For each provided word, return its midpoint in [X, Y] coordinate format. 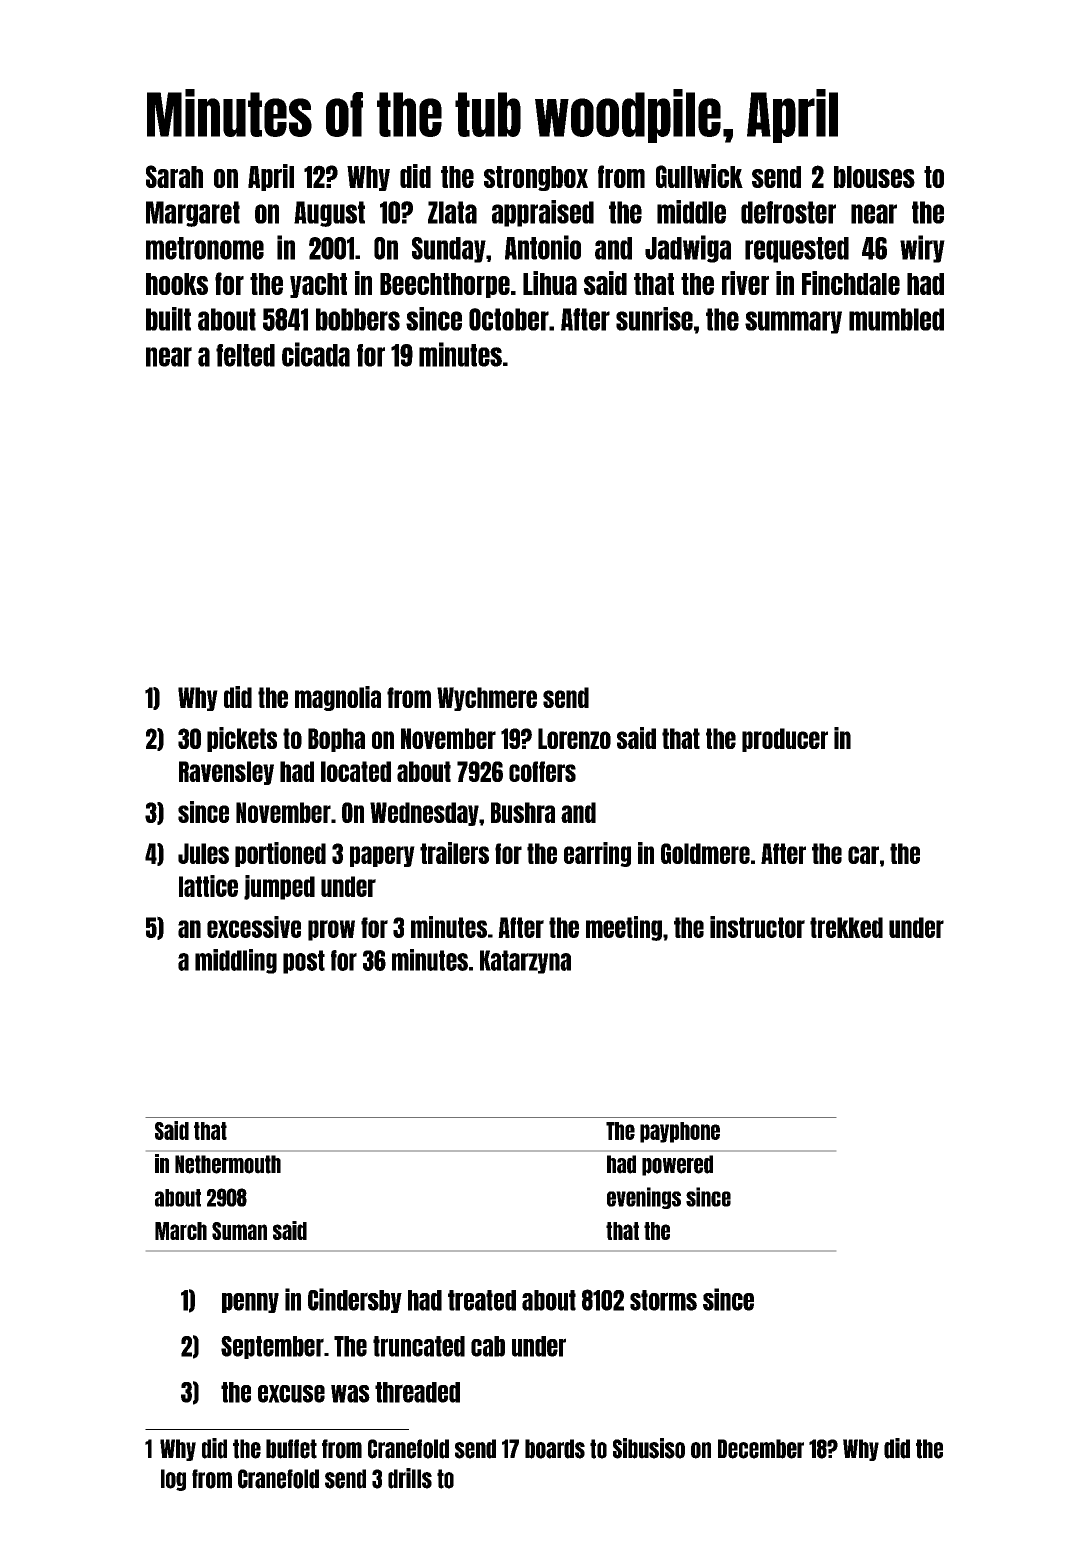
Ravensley [226, 773]
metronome [205, 248]
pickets [242, 739]
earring [597, 854]
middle [691, 212]
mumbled [896, 319]
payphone [680, 1132]
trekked [846, 927]
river [745, 283]
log [173, 1480]
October [509, 319]
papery [382, 856]
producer [785, 740]
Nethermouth [228, 1164]
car [863, 855]
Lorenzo [574, 738]
